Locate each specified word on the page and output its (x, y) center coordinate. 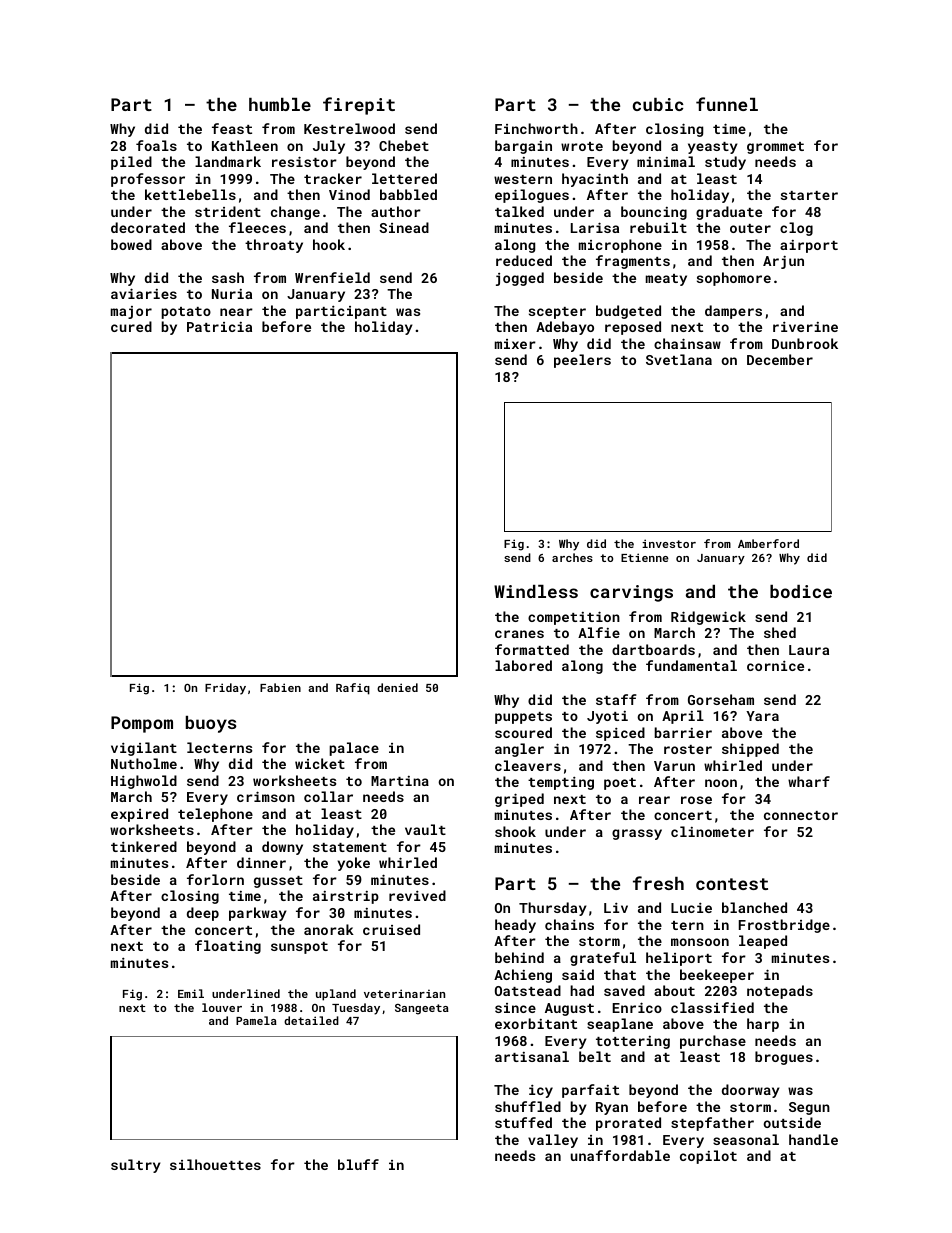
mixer (515, 344)
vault (425, 829)
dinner (261, 862)
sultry (136, 1166)
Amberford (768, 543)
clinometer (712, 831)
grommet (775, 148)
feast (232, 128)
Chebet (404, 145)
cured (131, 326)
